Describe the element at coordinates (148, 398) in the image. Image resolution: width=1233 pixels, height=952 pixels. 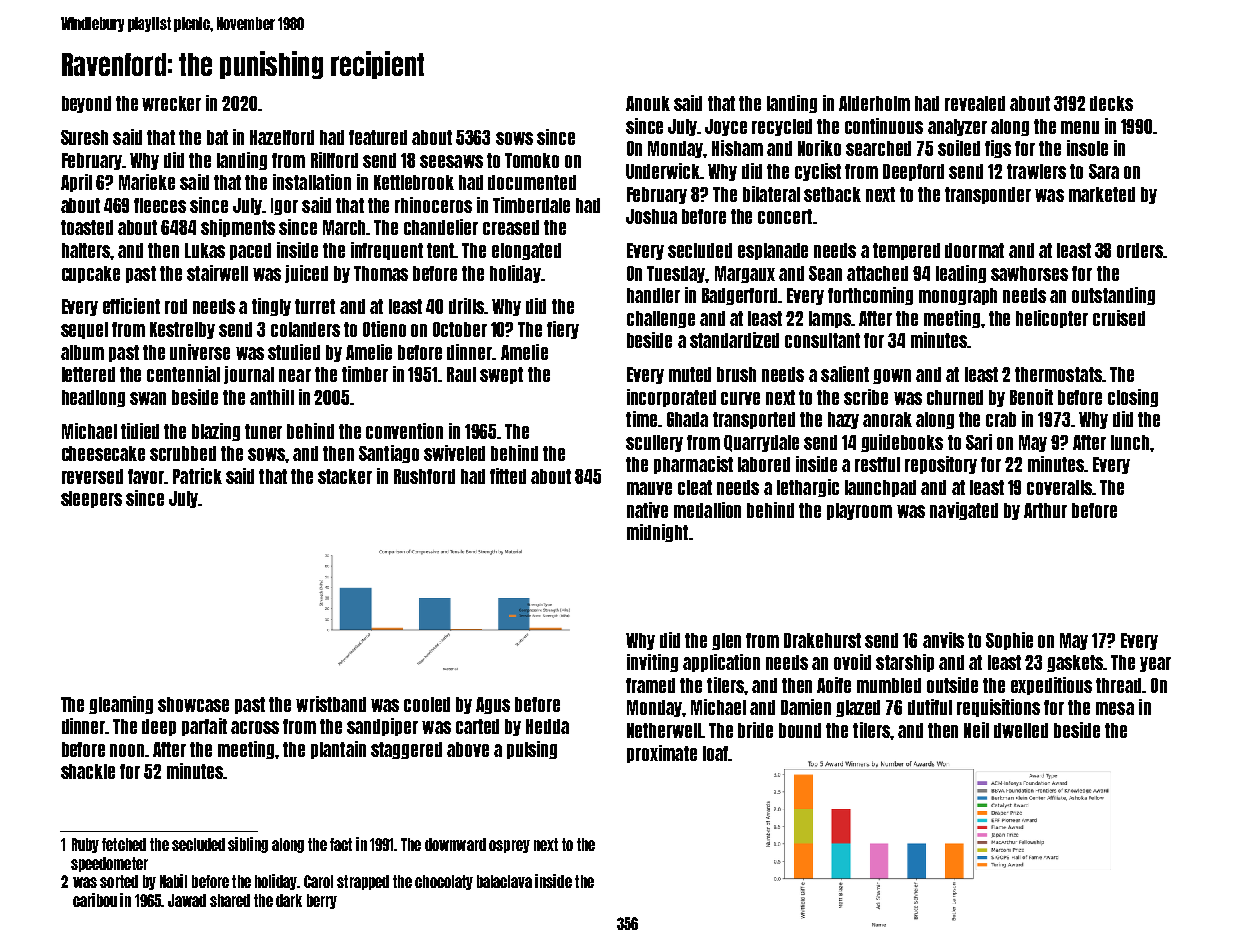
I see `swan` at that location.
